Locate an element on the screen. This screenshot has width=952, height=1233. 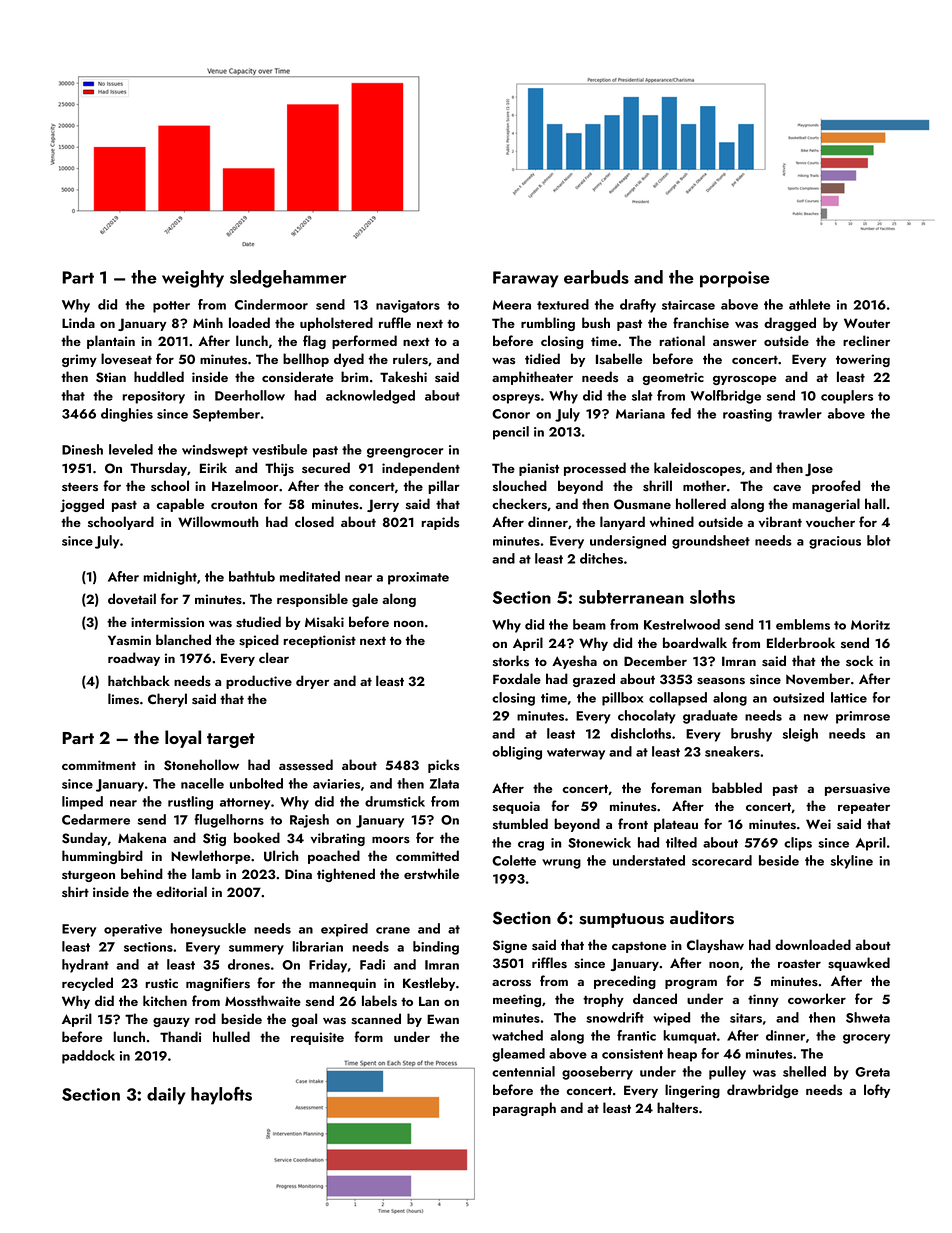
riffles is located at coordinates (549, 963).
